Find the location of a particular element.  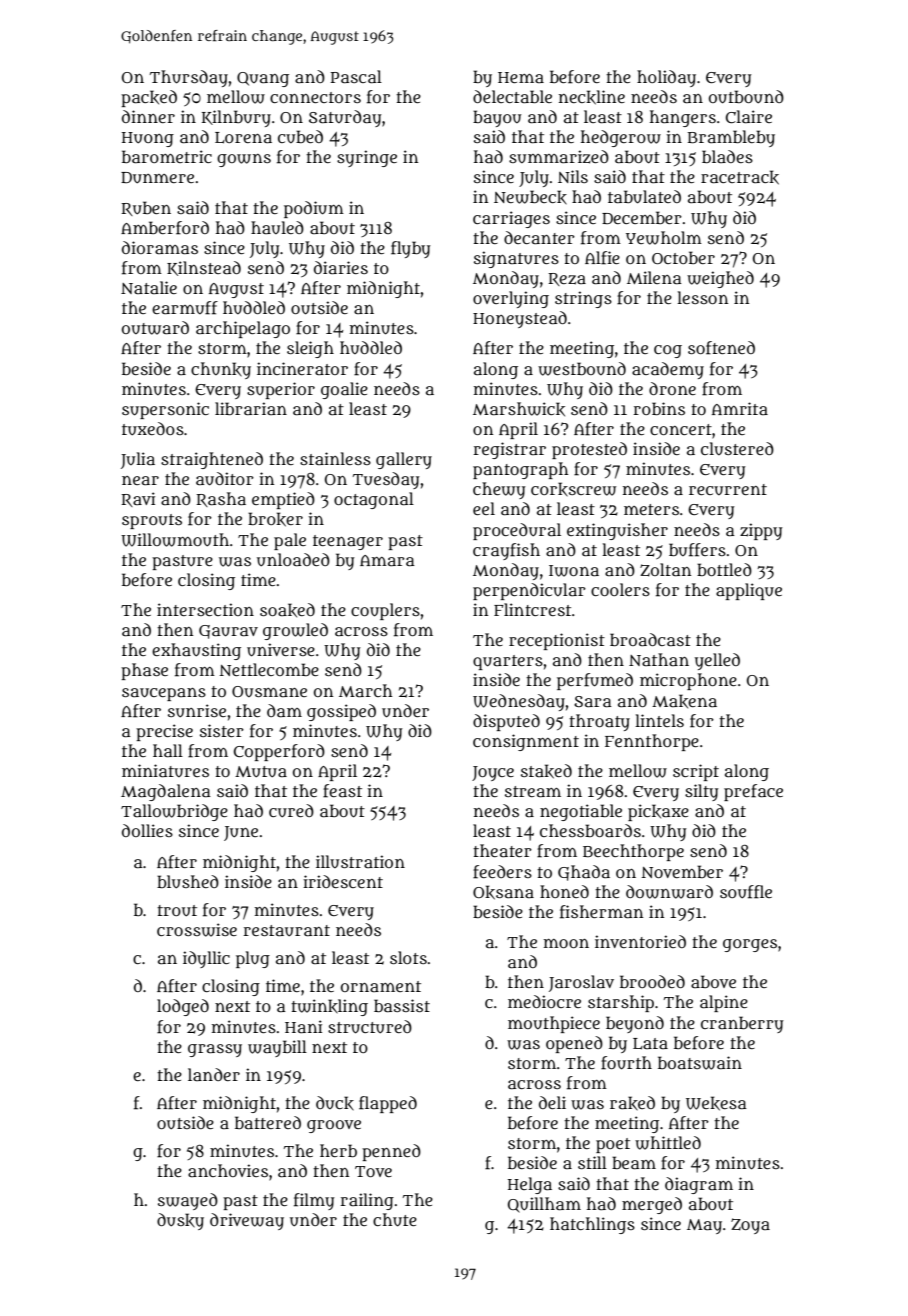

applique is located at coordinates (749, 591).
